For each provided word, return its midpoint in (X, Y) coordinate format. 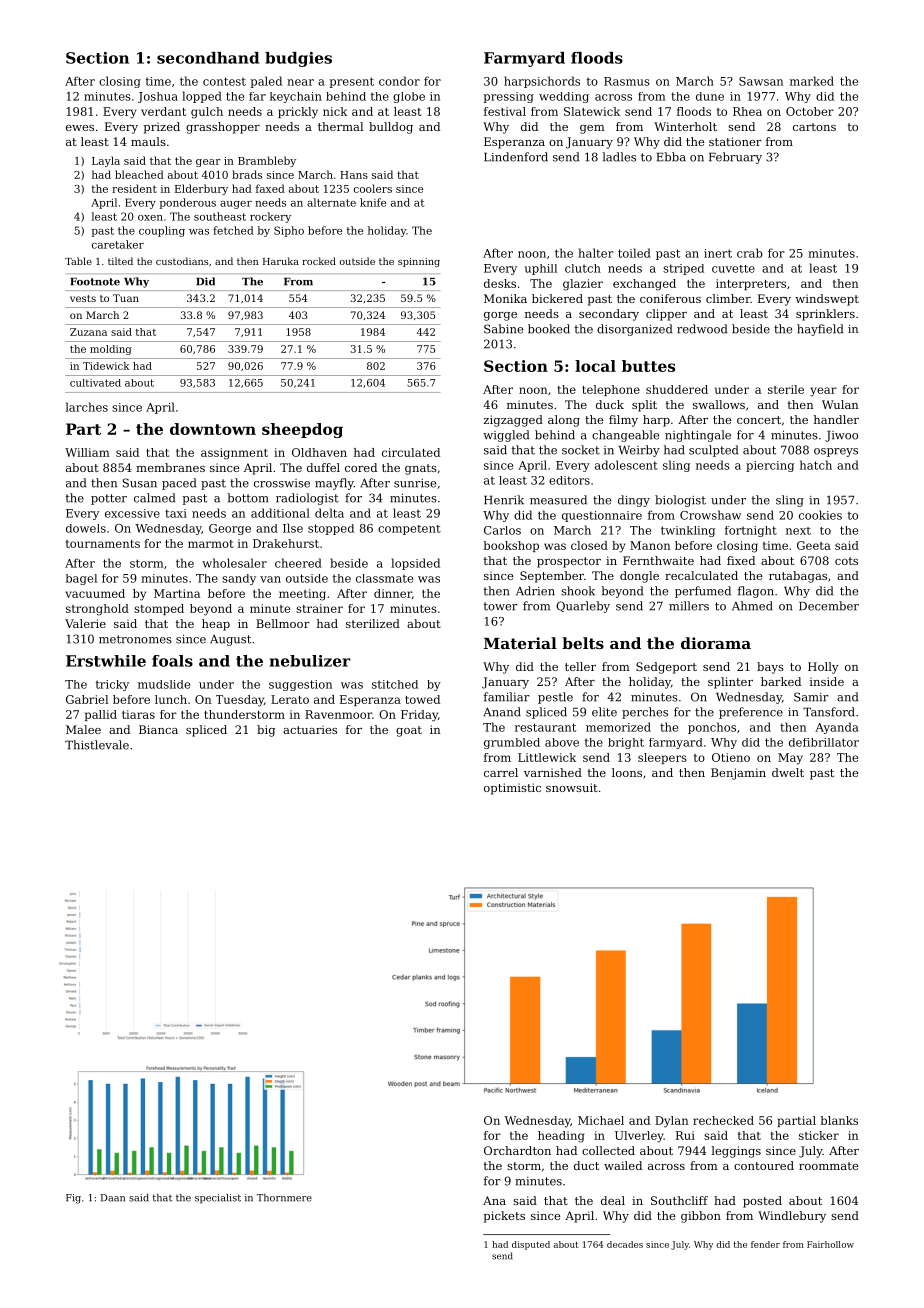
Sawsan (761, 81)
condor (399, 81)
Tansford (829, 712)
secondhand (208, 58)
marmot (211, 544)
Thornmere (284, 1198)
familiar (507, 697)
